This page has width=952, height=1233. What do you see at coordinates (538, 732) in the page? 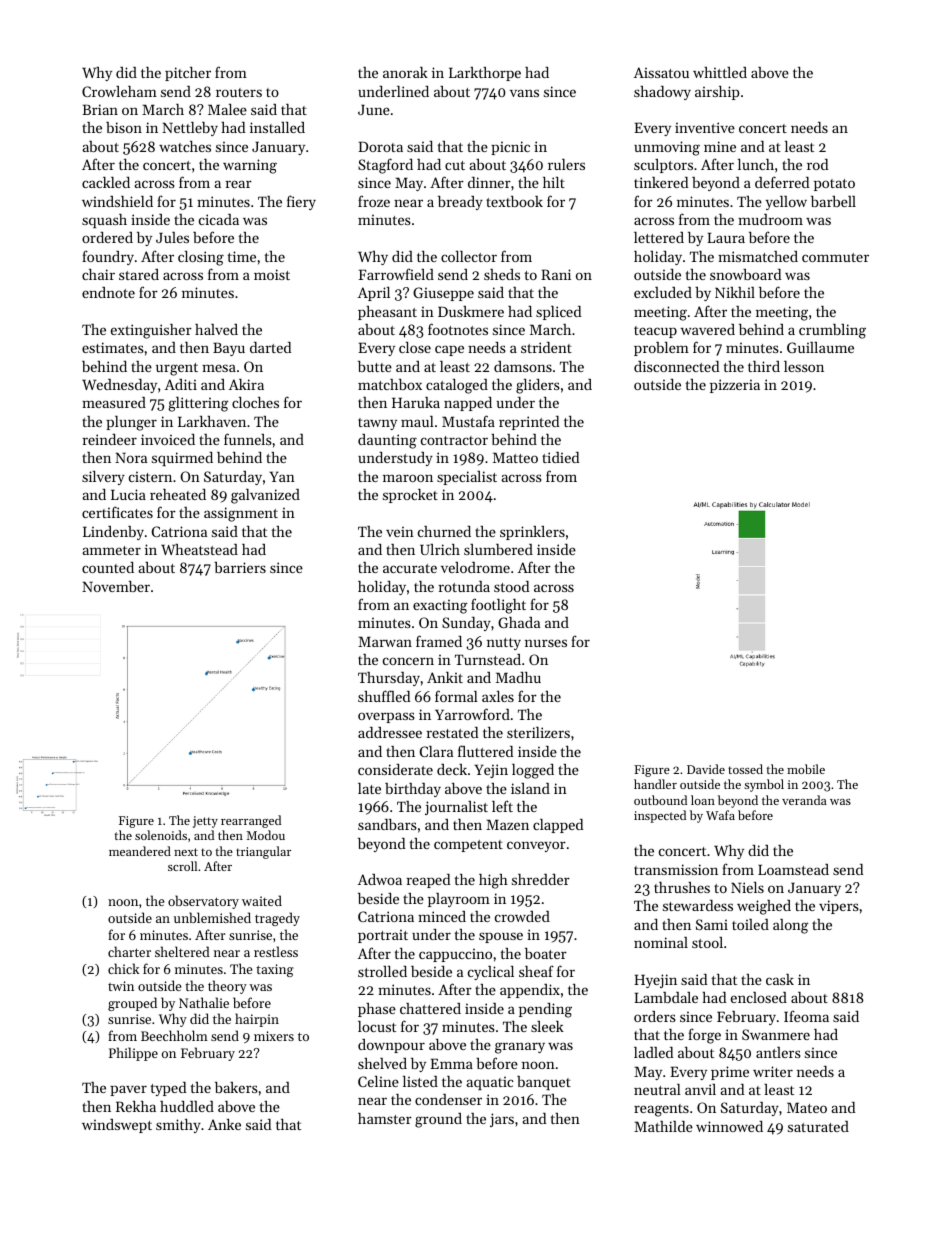
I see `sterilizers` at bounding box center [538, 732].
